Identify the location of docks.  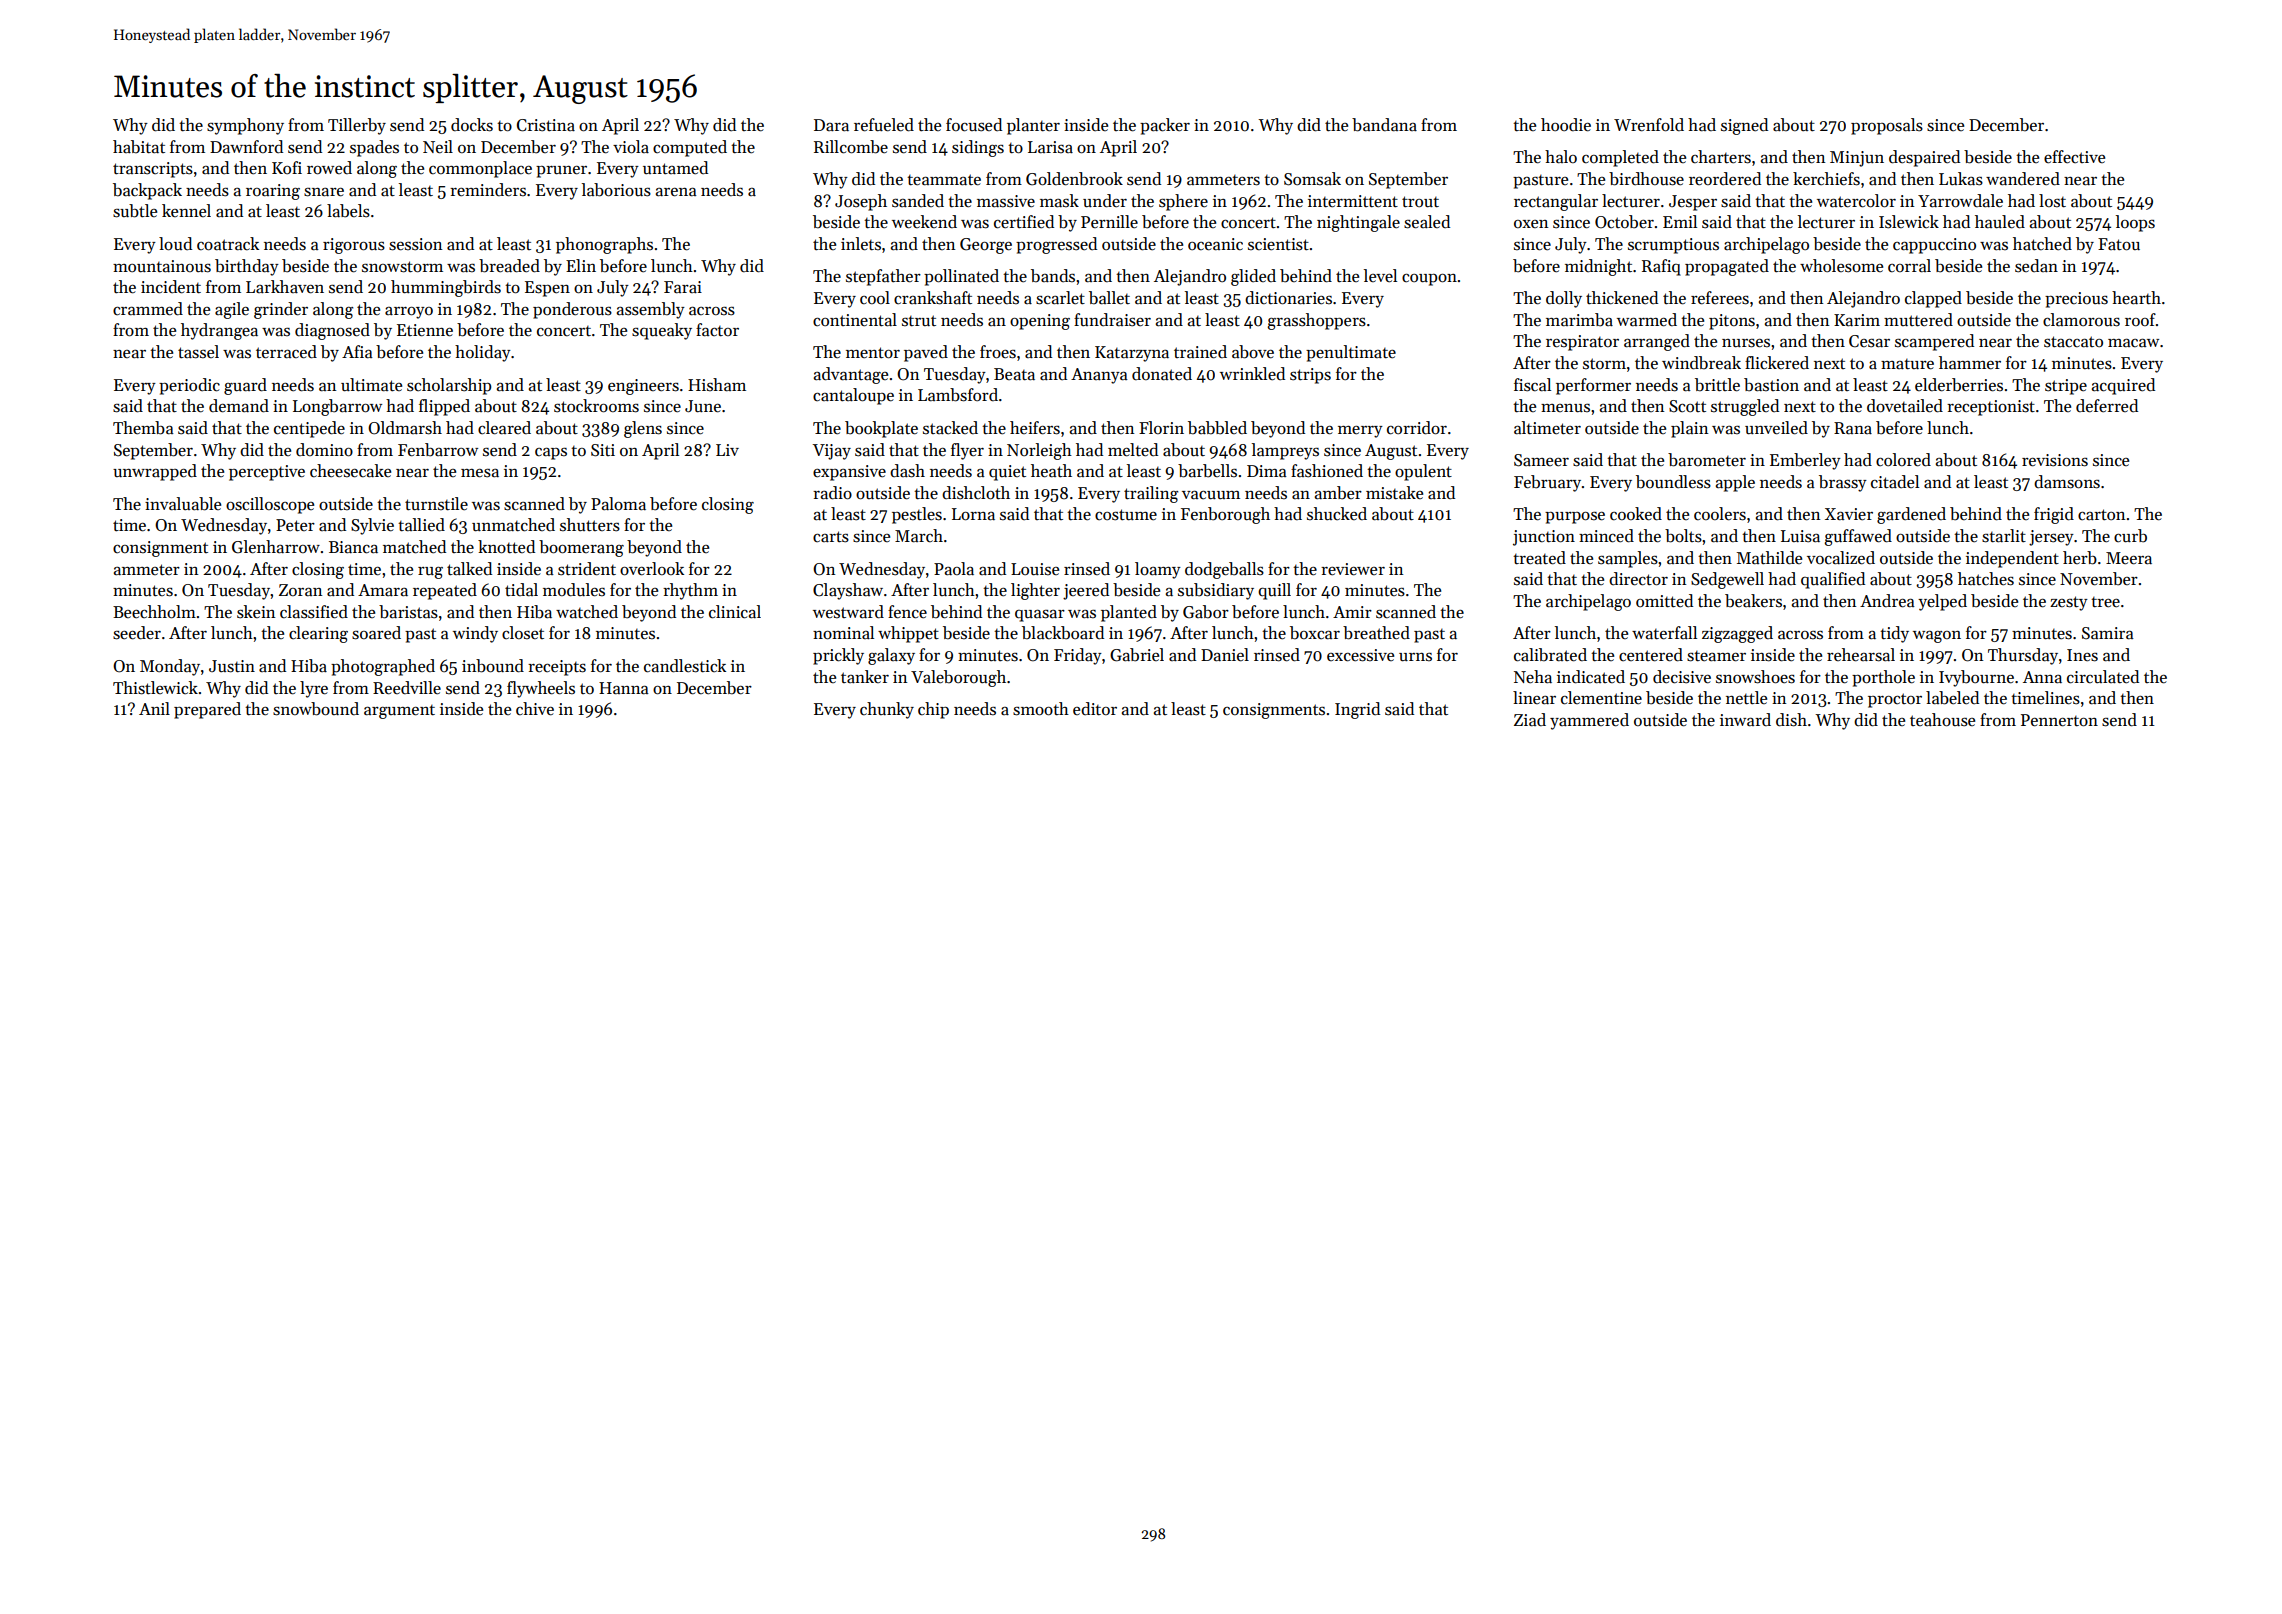
(472, 125).
